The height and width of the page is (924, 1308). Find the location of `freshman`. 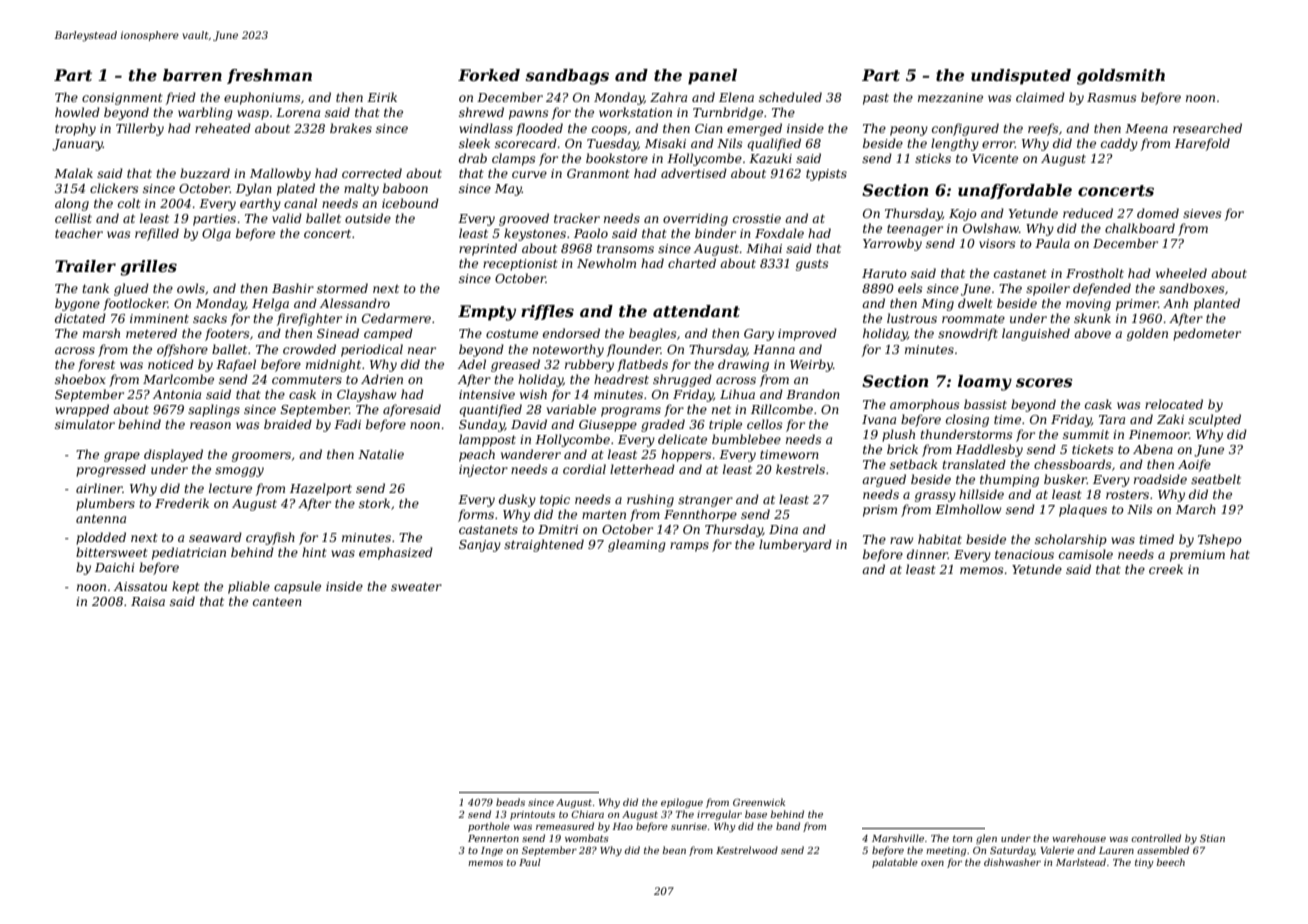

freshman is located at coordinates (269, 76).
